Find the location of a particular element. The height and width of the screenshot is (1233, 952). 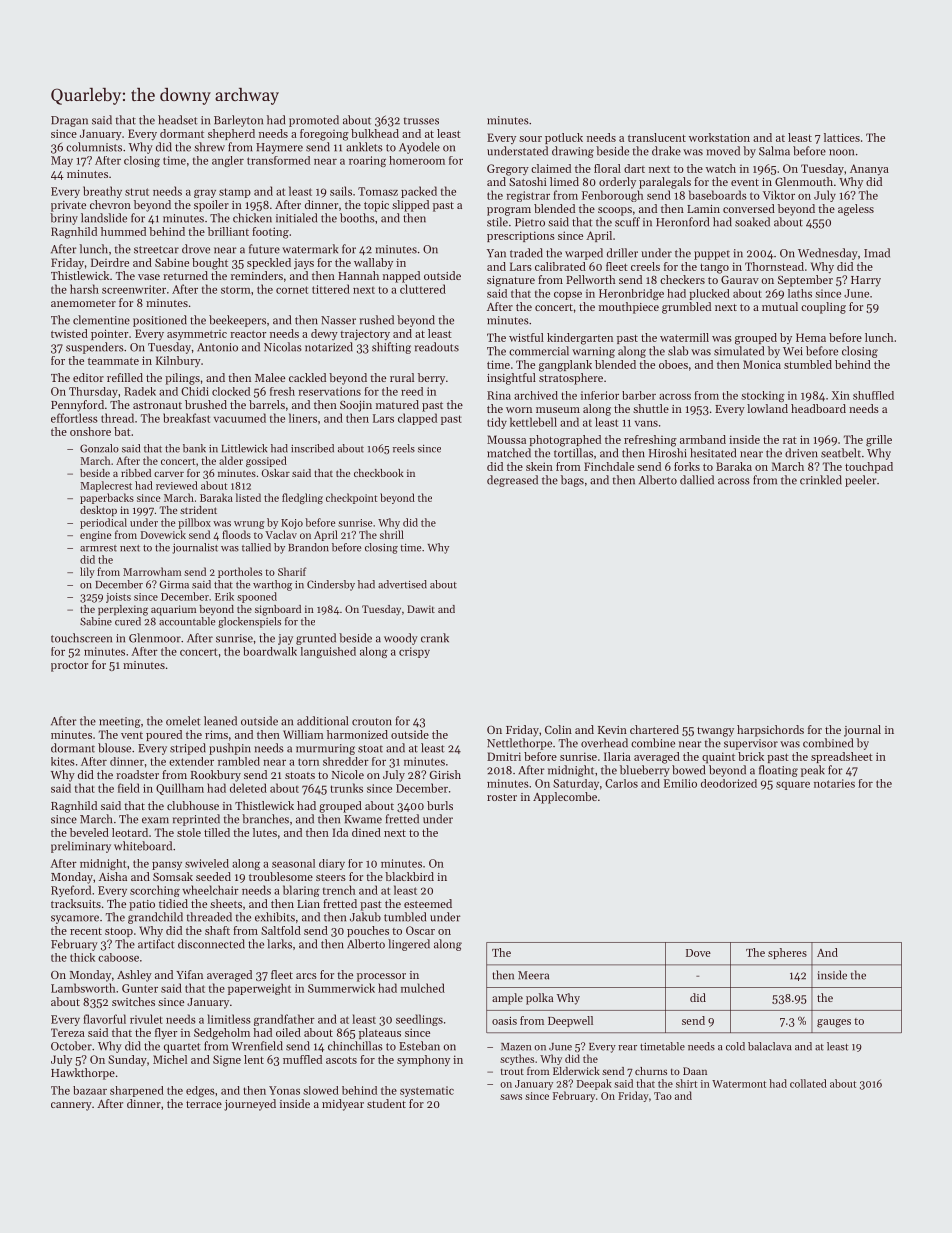

lily is located at coordinates (87, 572).
